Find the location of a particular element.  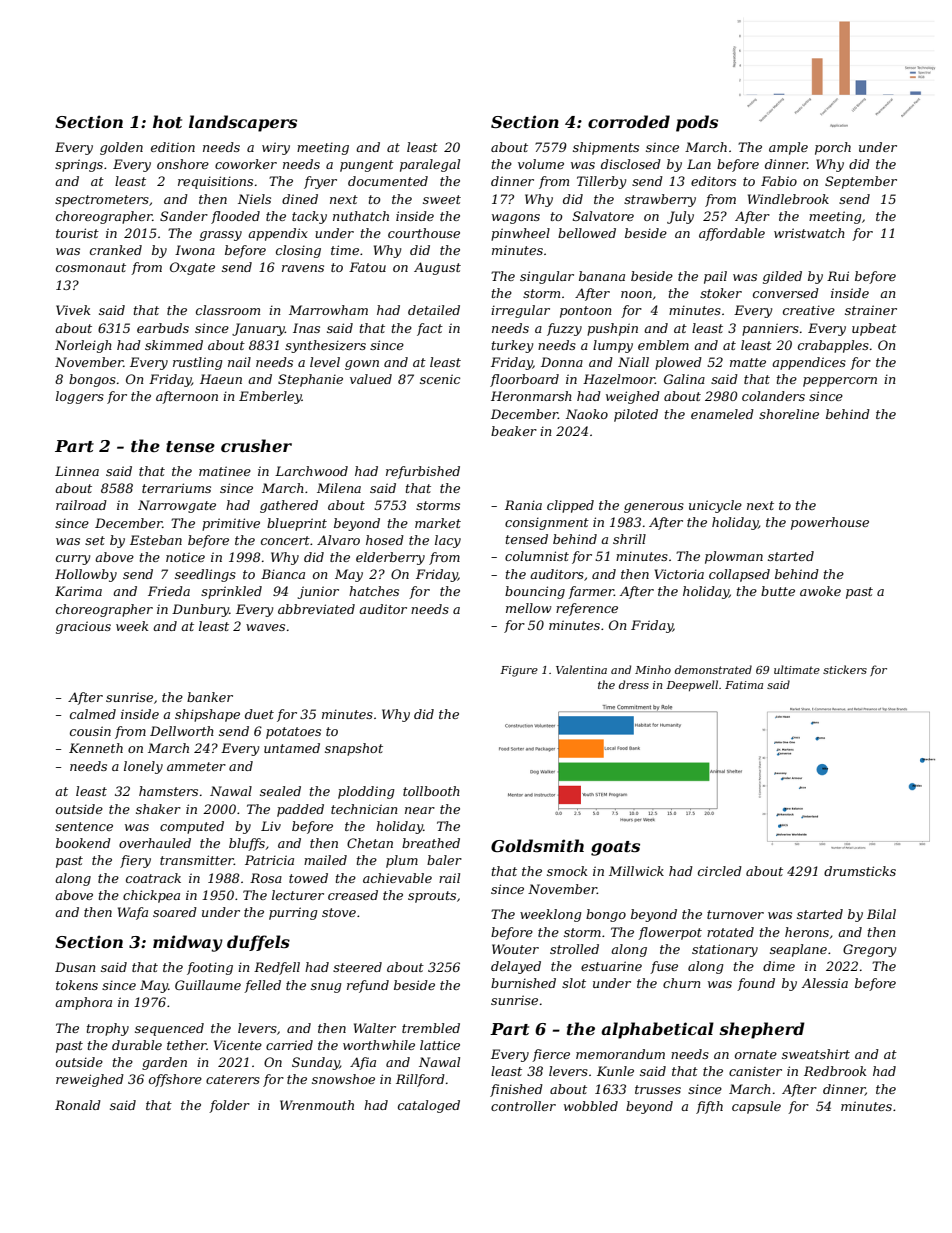

terrariums is located at coordinates (176, 488).
